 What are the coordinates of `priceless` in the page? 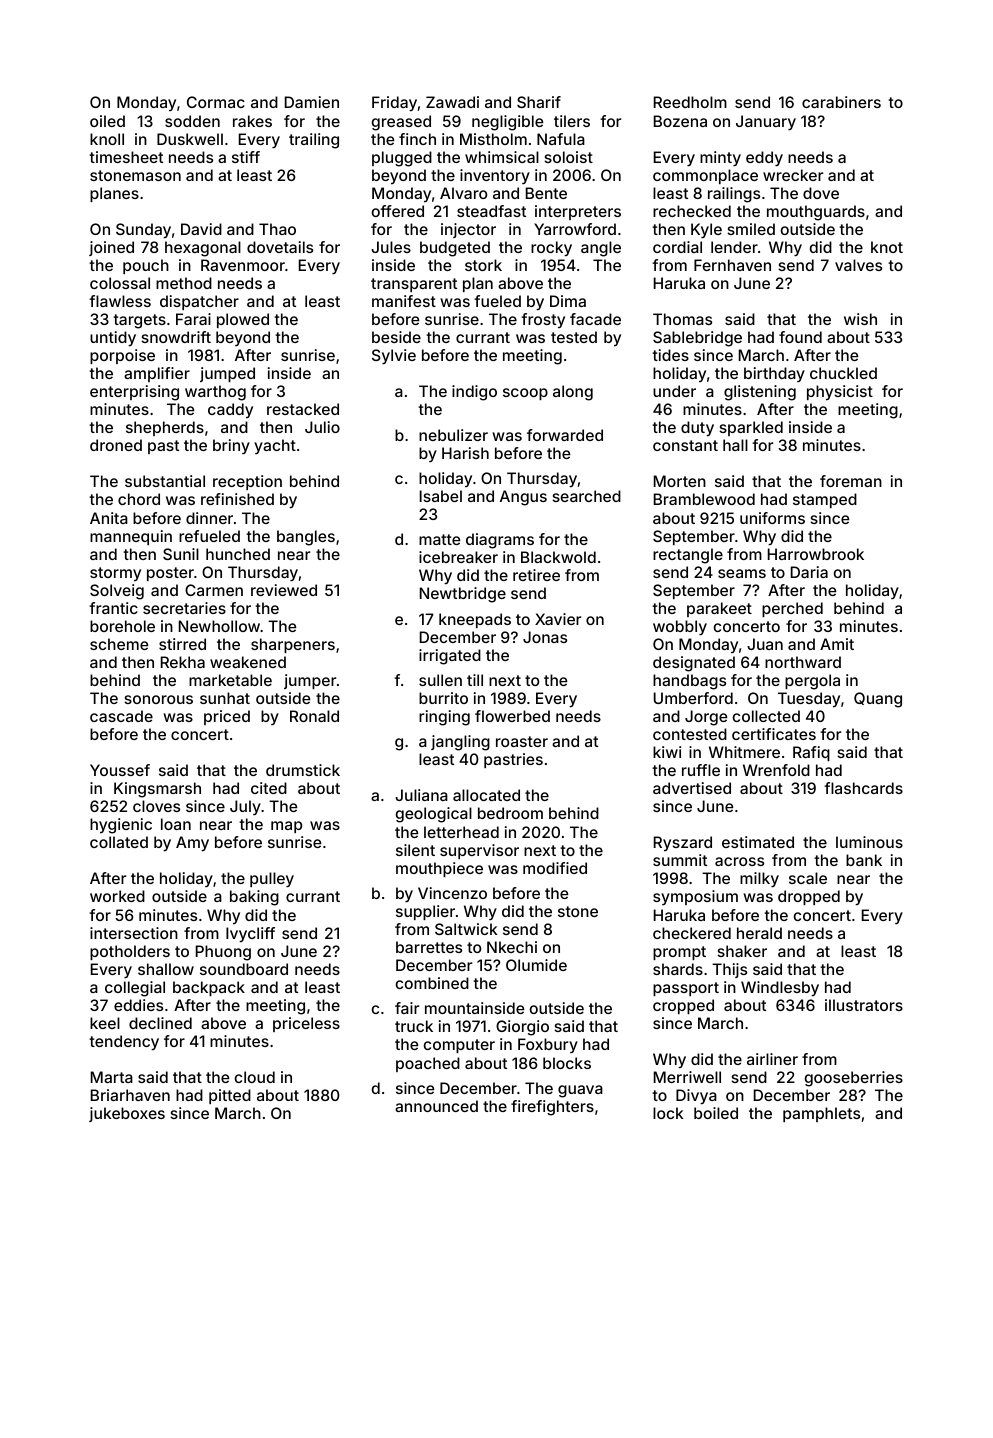 It's located at (306, 1024).
